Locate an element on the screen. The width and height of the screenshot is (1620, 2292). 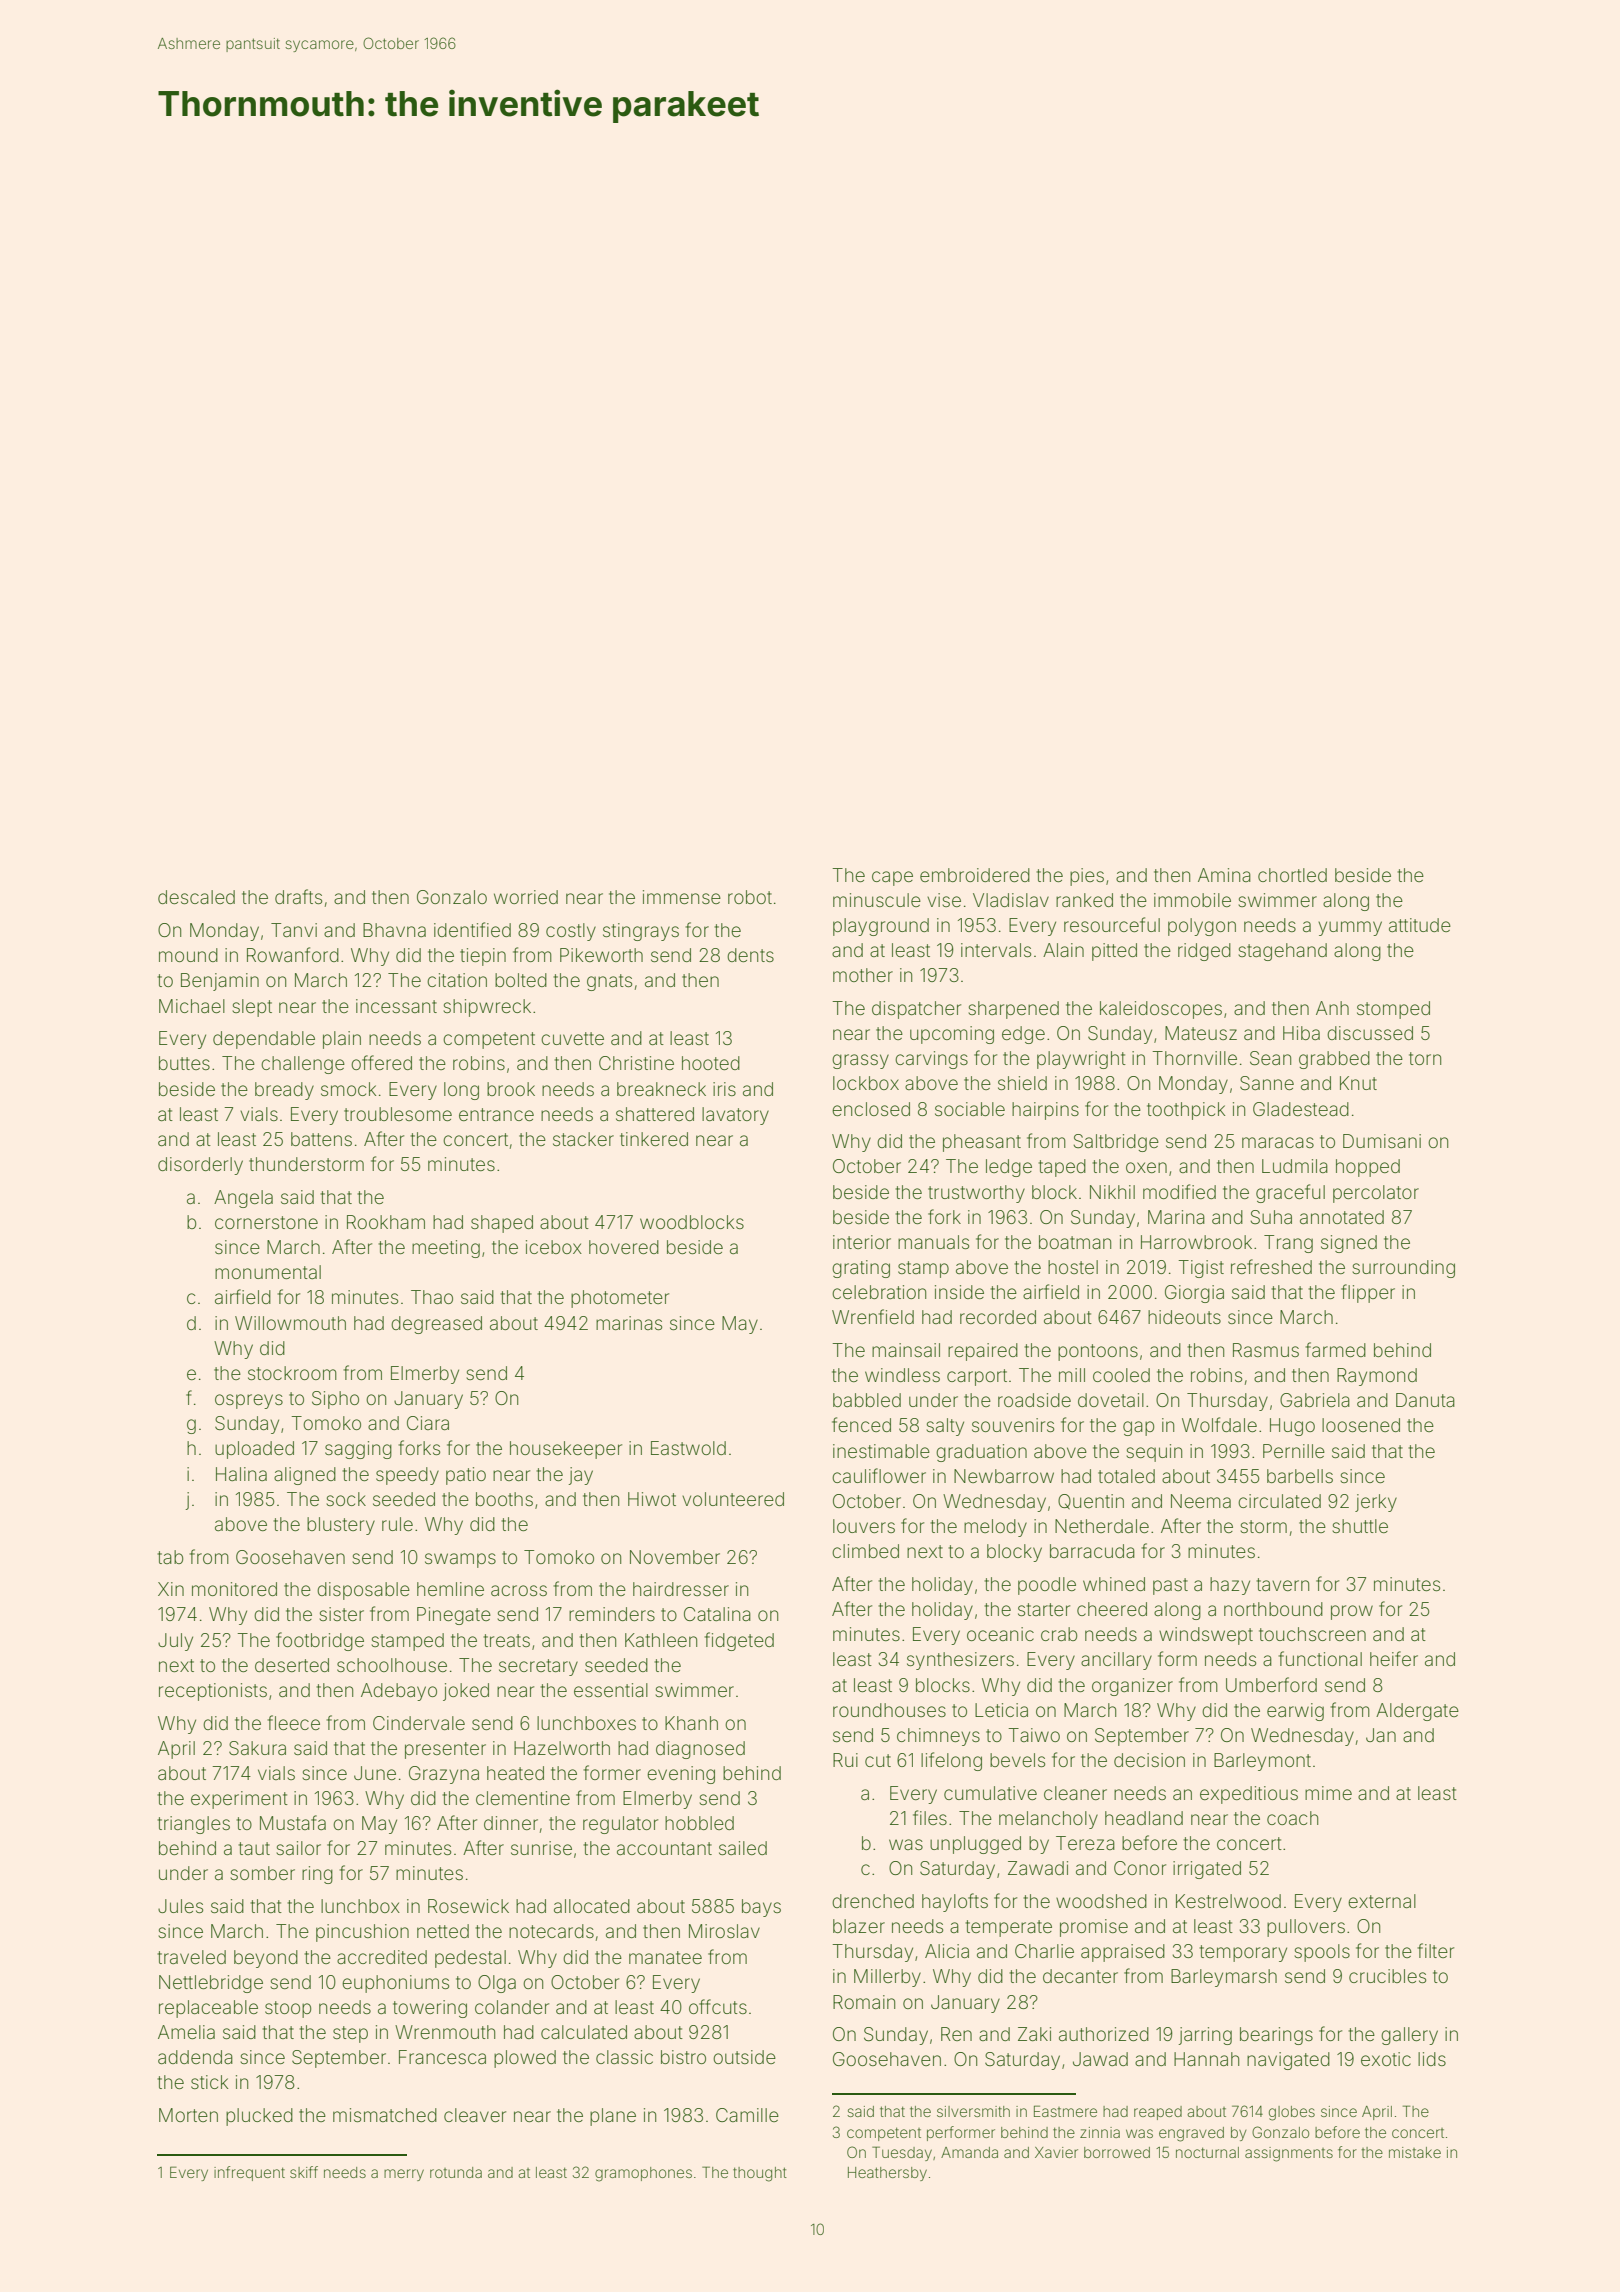
melancholy is located at coordinates (1048, 1820).
